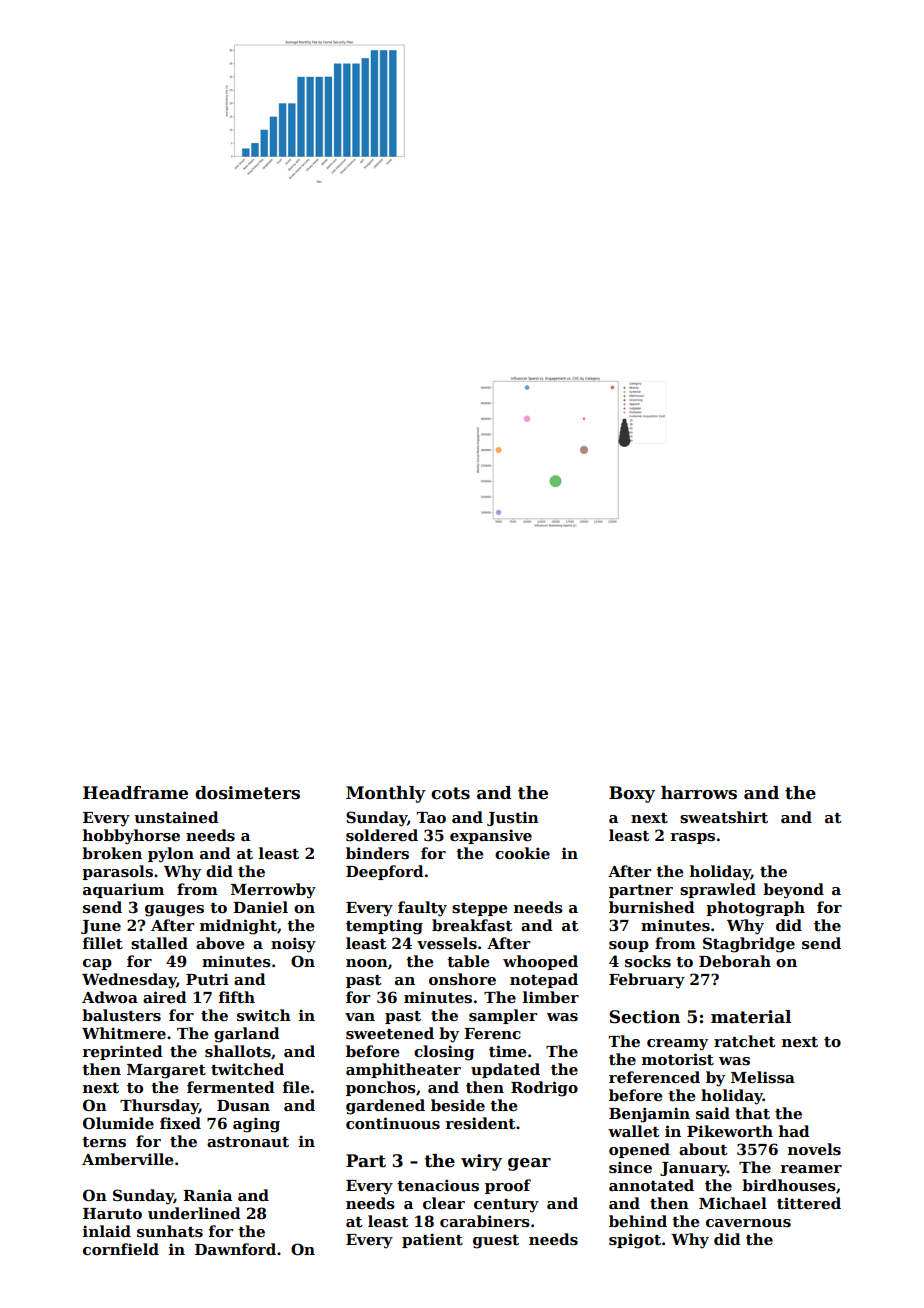 This screenshot has width=924, height=1308. Describe the element at coordinates (635, 1241) in the screenshot. I see `spigot` at that location.
